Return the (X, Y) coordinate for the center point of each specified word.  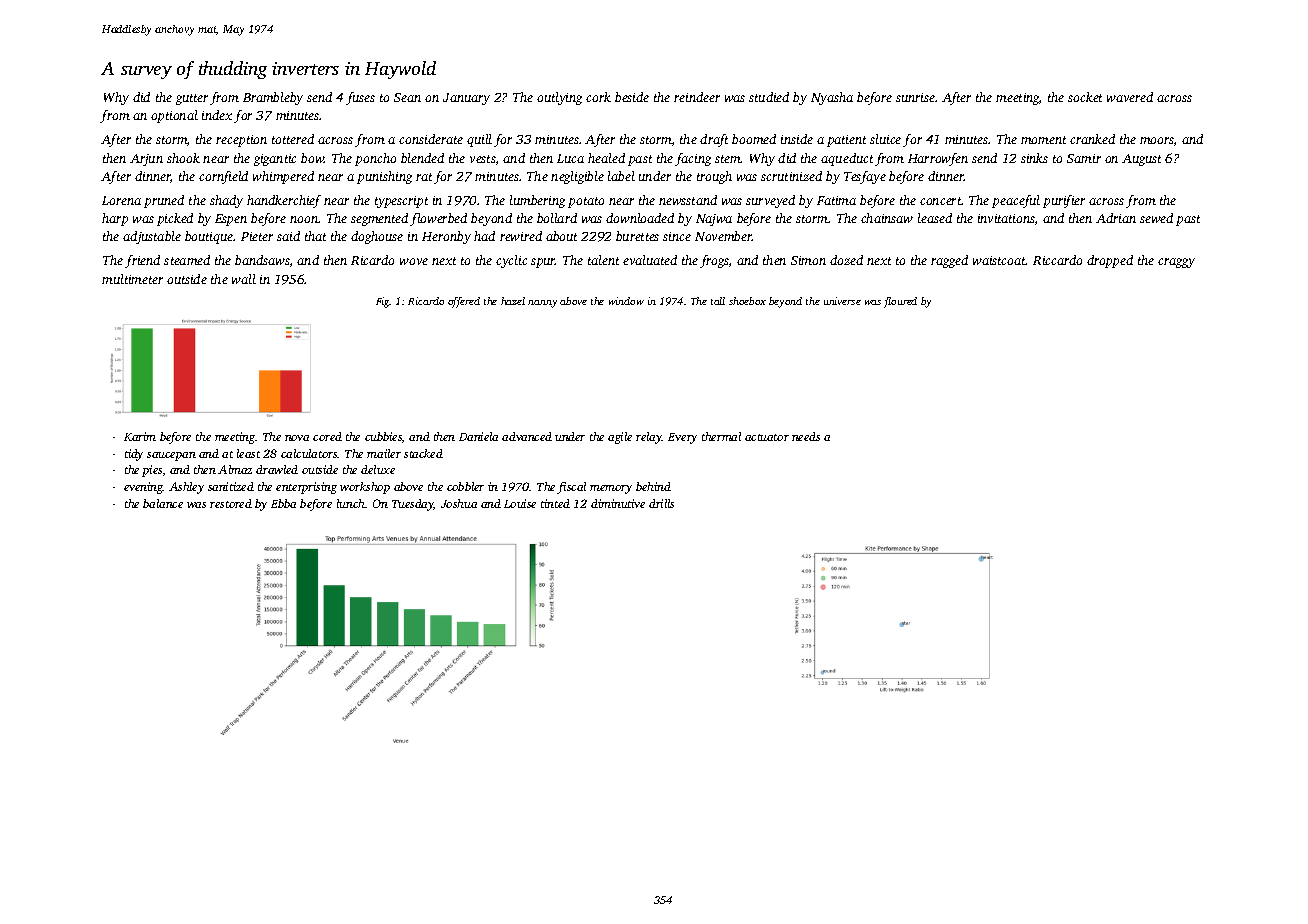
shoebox (747, 301)
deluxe (378, 469)
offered (464, 302)
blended (422, 158)
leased (935, 218)
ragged (949, 261)
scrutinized (791, 176)
